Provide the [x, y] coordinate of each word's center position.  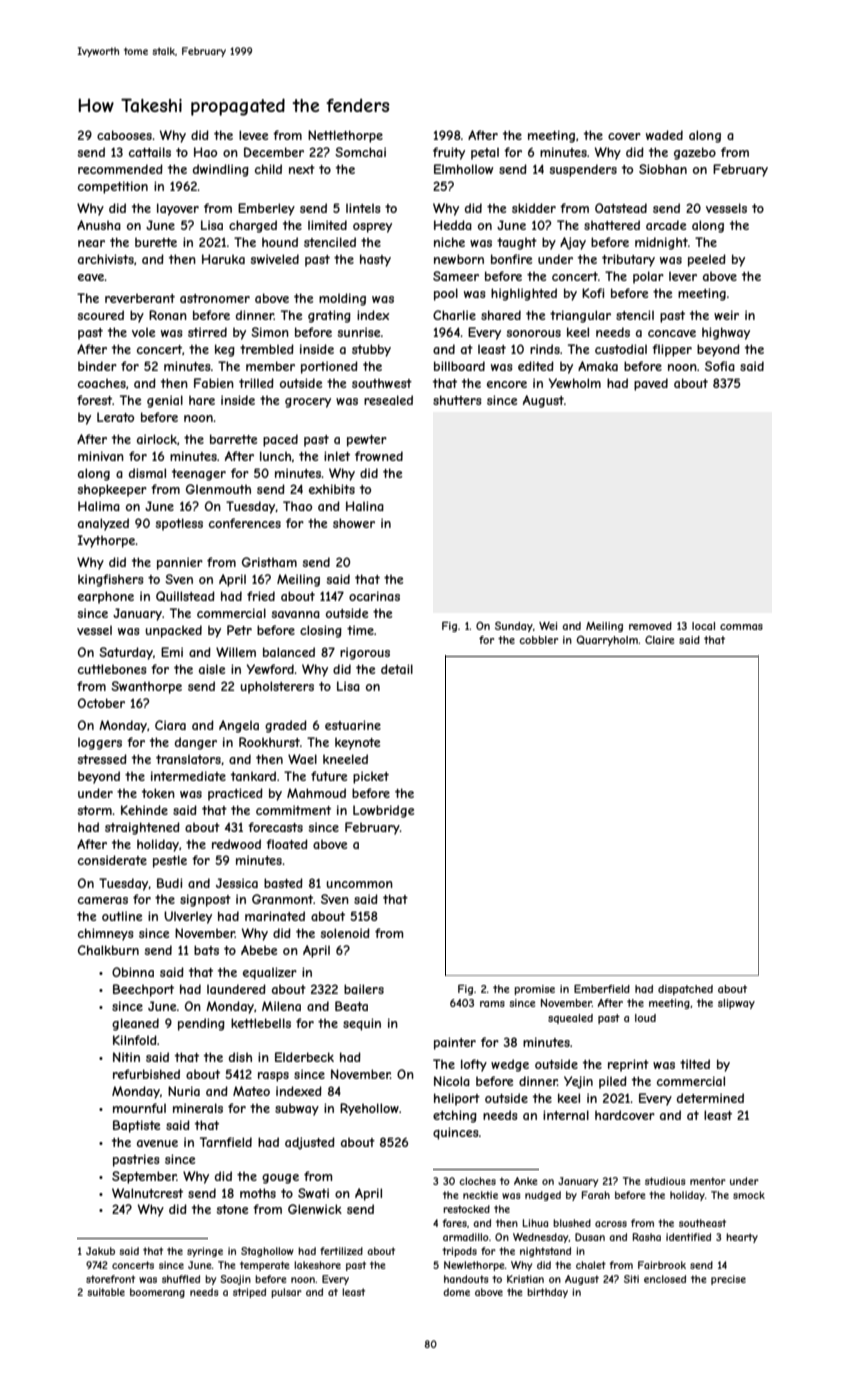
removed [650, 626]
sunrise [359, 332]
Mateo [251, 1091]
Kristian [525, 1279]
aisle [212, 669]
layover [178, 209]
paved [651, 384]
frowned [379, 456]
